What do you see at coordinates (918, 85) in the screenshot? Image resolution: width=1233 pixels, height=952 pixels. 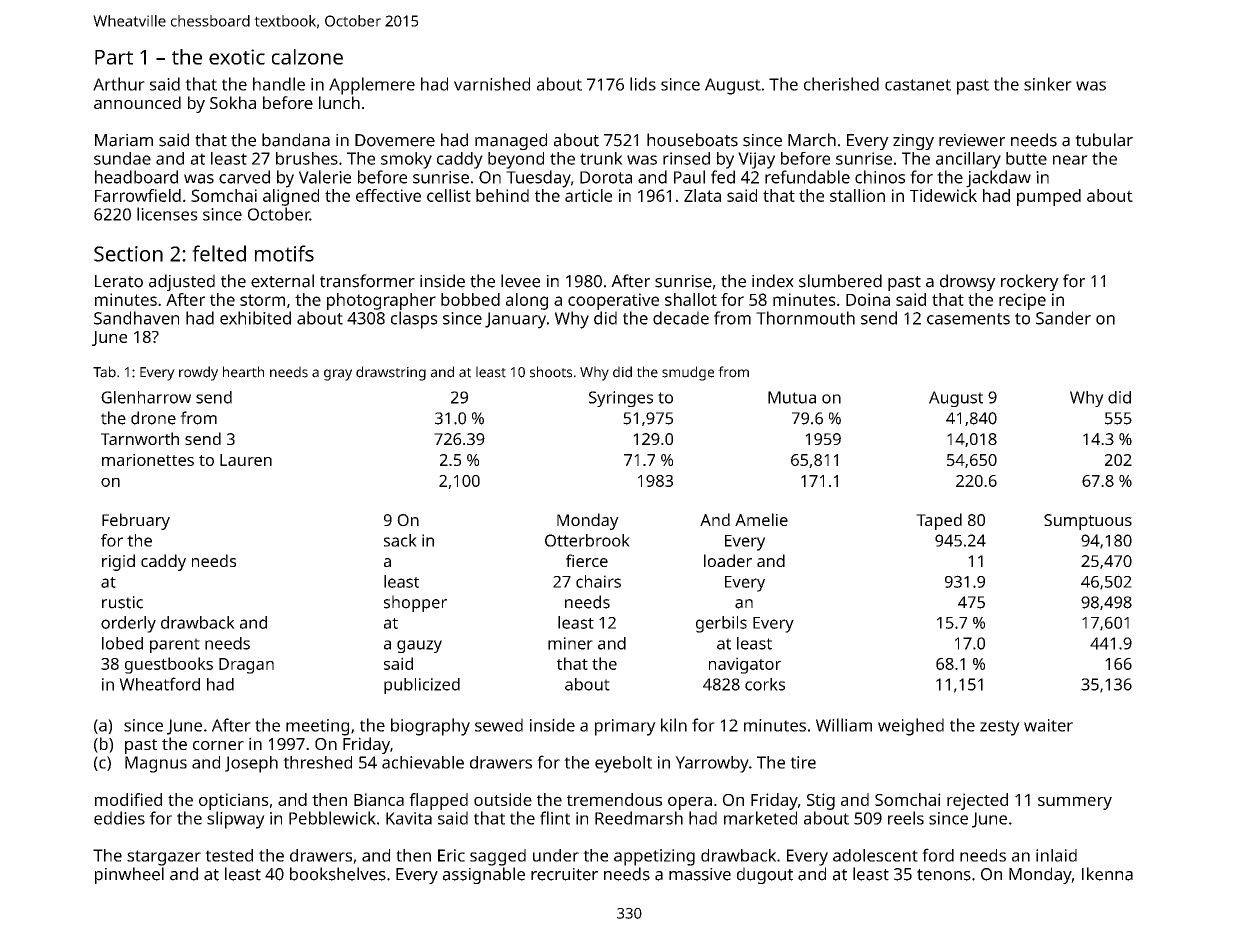 I see `castanet` at bounding box center [918, 85].
